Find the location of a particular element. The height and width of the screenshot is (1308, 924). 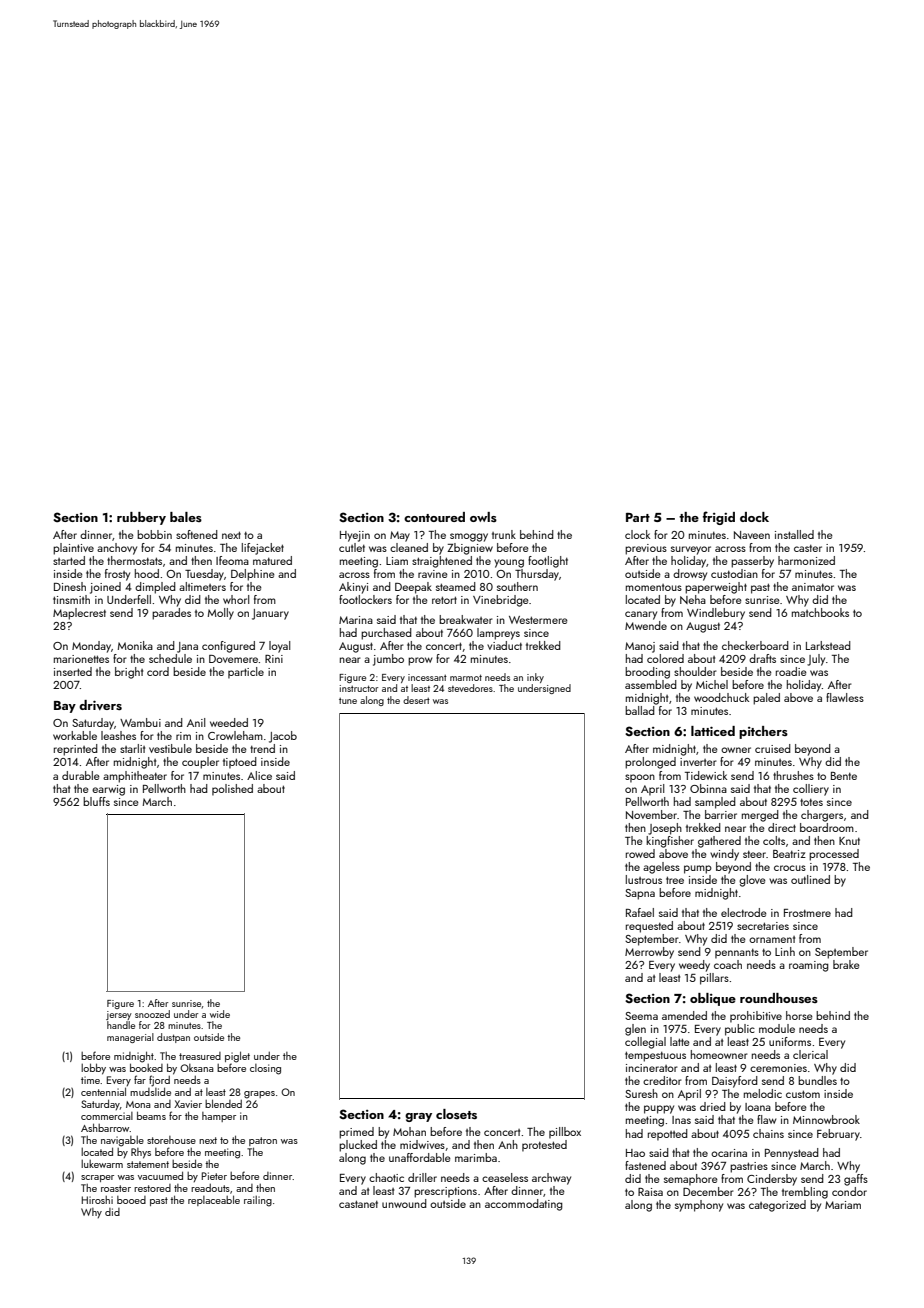

booed is located at coordinates (131, 1200).
